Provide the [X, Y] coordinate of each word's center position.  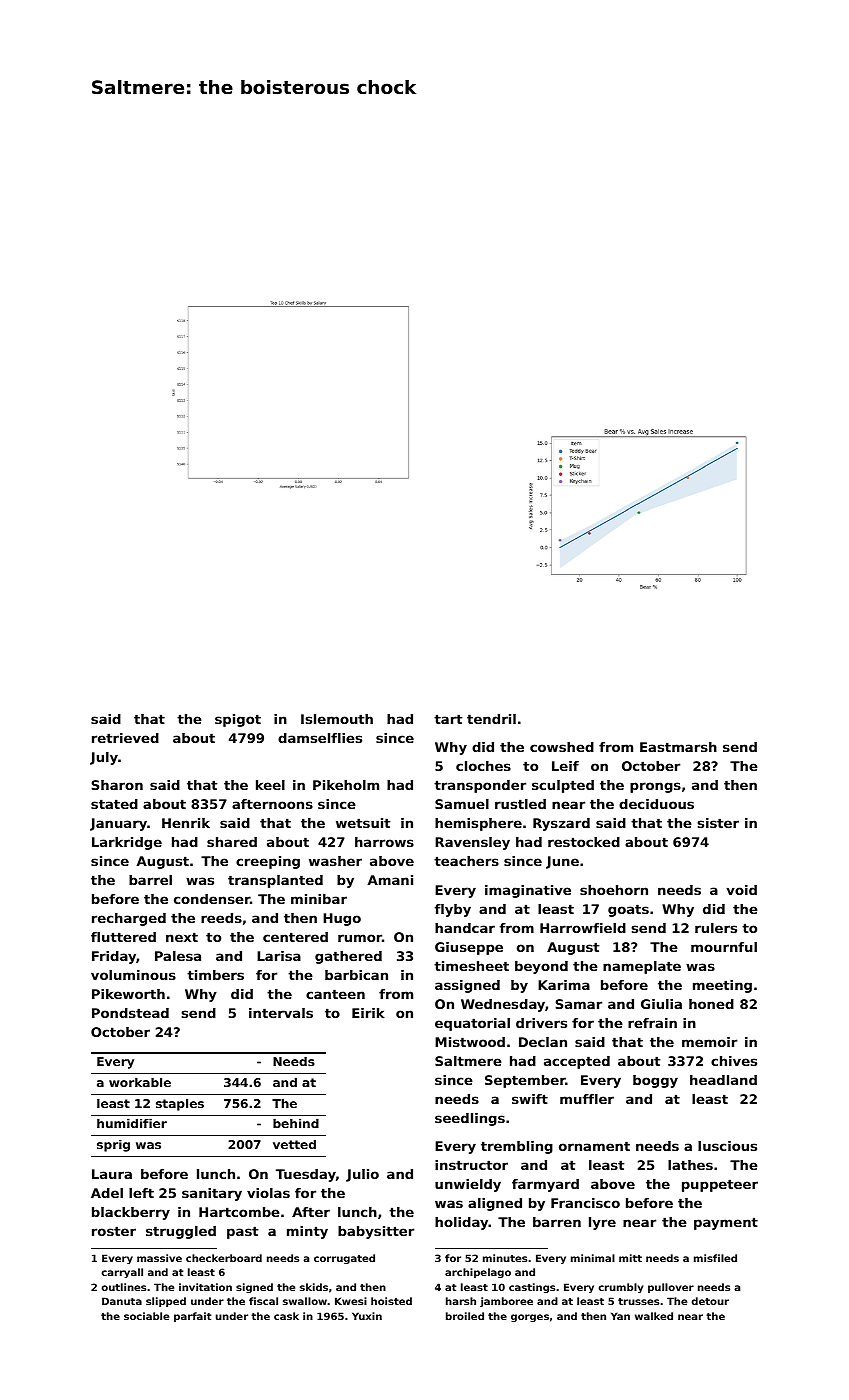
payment [726, 1223]
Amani [390, 880]
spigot [238, 720]
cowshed [562, 747]
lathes [690, 1165]
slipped [166, 1302]
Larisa [279, 956]
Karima [564, 985]
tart [448, 719]
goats [628, 910]
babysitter [376, 1232]
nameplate [642, 967]
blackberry [131, 1213]
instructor [471, 1165]
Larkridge [127, 843]
